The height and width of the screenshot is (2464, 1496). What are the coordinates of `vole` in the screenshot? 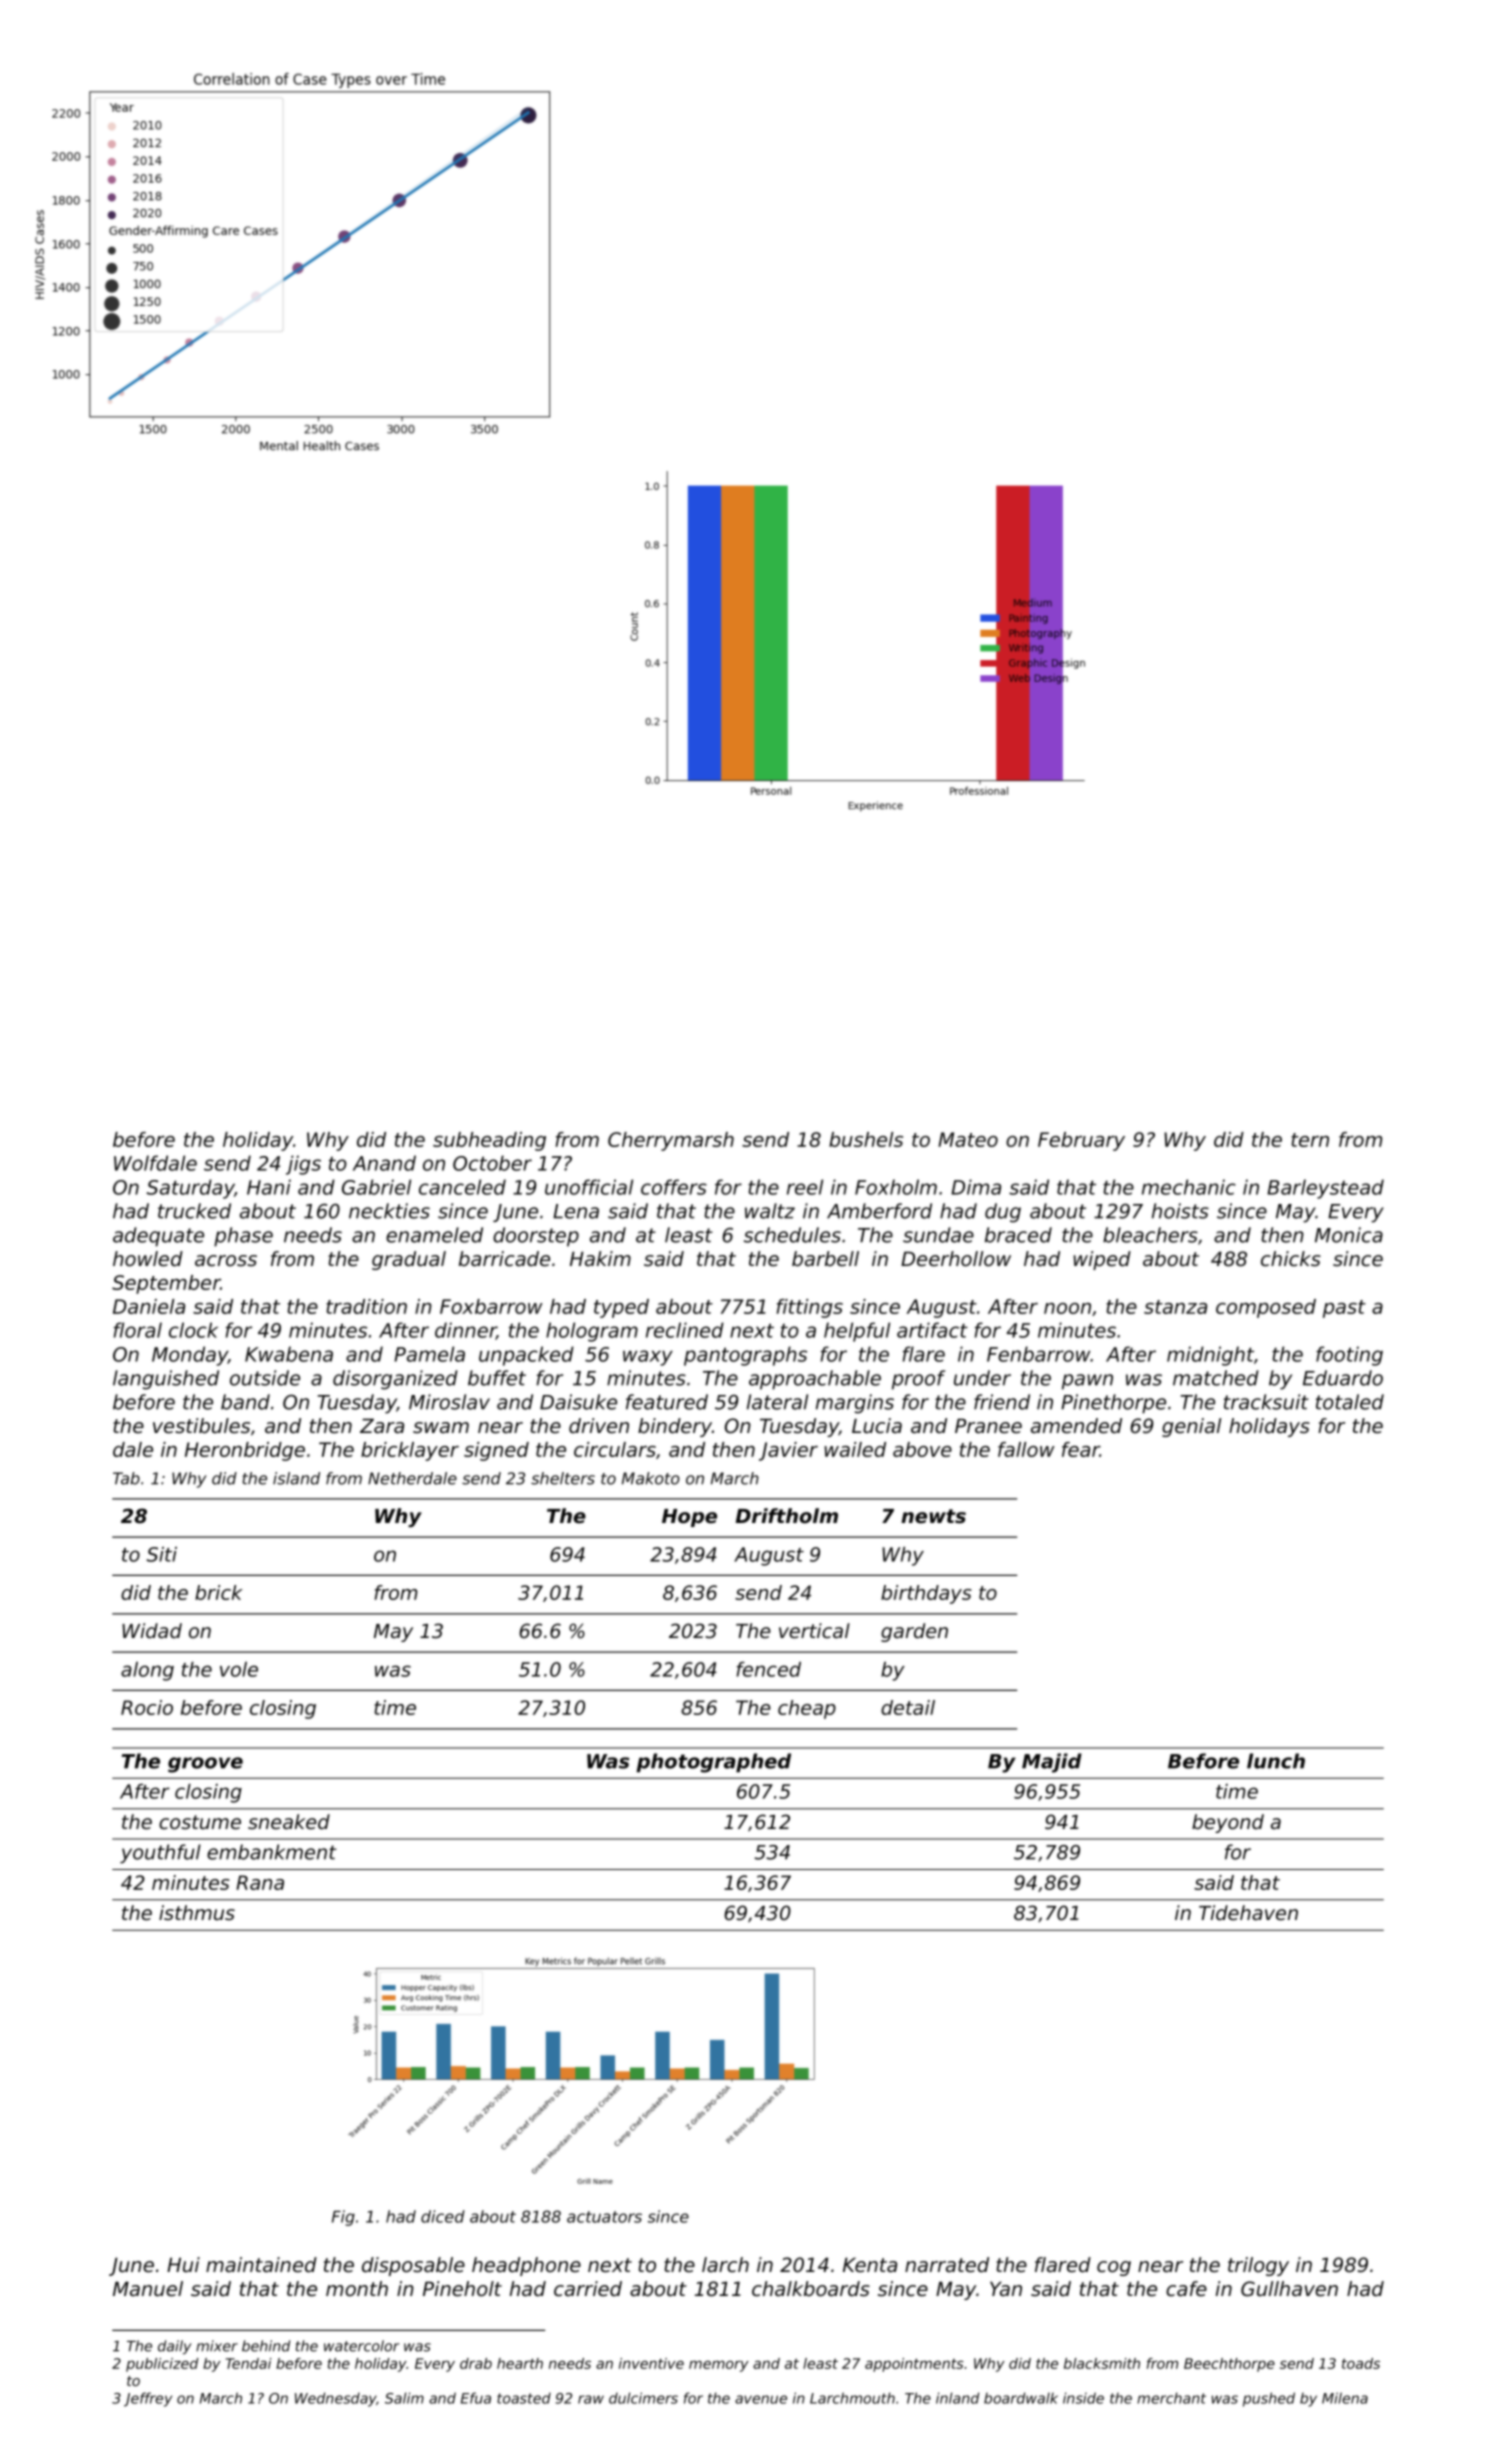 It's located at (239, 1669).
